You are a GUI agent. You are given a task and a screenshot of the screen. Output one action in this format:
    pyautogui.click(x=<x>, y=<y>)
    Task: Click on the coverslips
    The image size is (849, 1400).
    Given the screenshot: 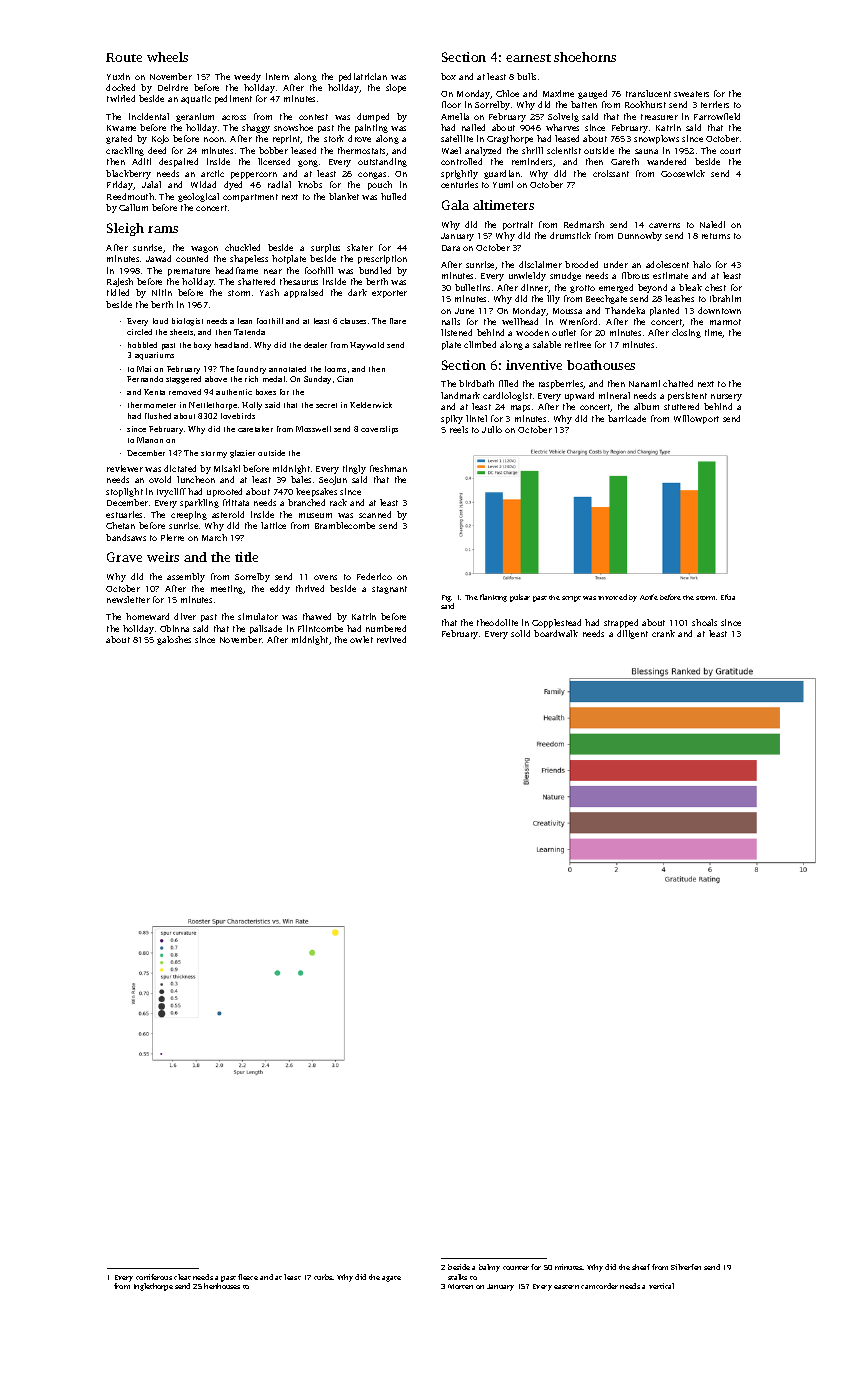 What is the action you would take?
    pyautogui.click(x=379, y=430)
